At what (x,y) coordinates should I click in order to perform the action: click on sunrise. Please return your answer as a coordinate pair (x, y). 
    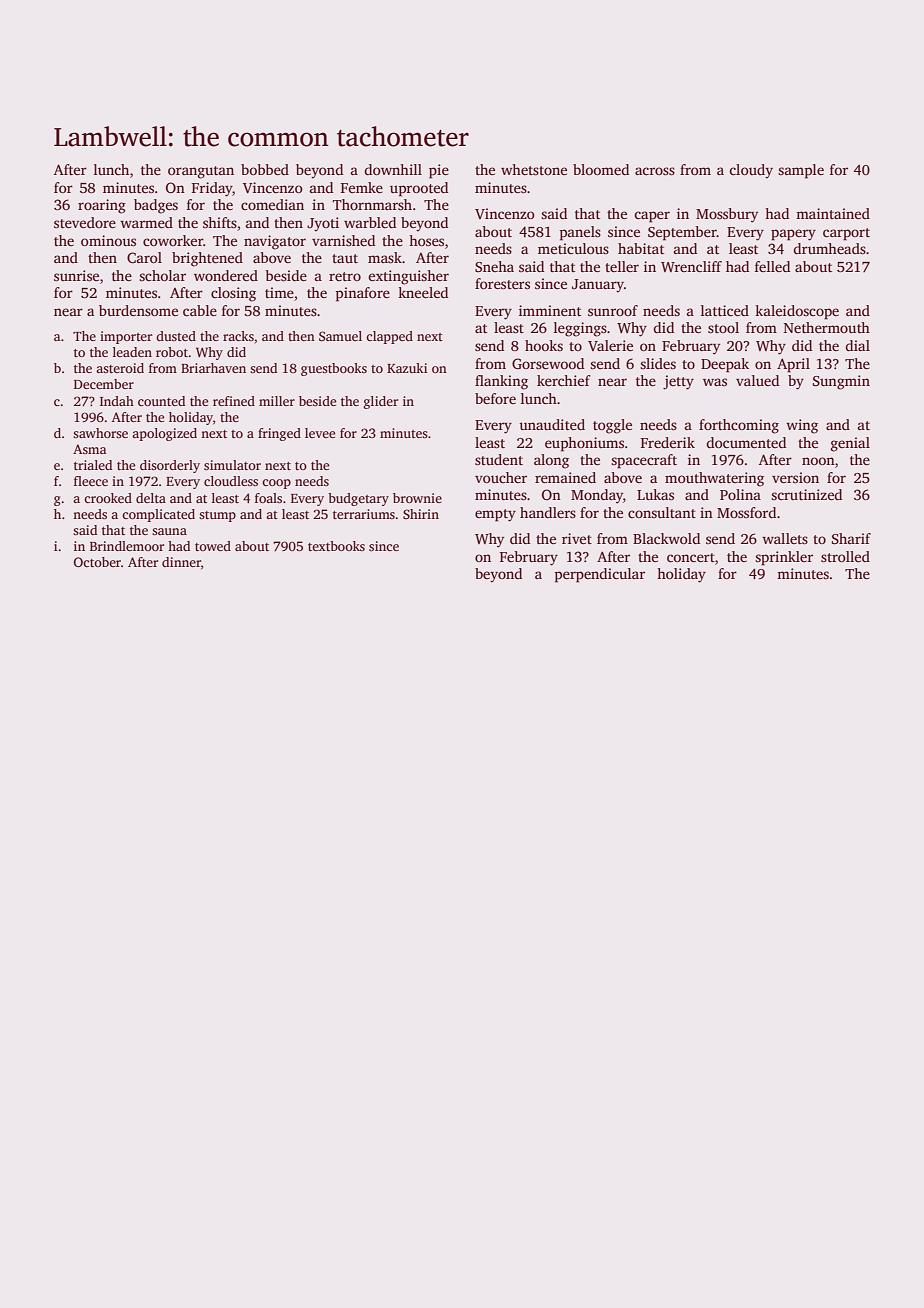
    Looking at the image, I should click on (76, 275).
